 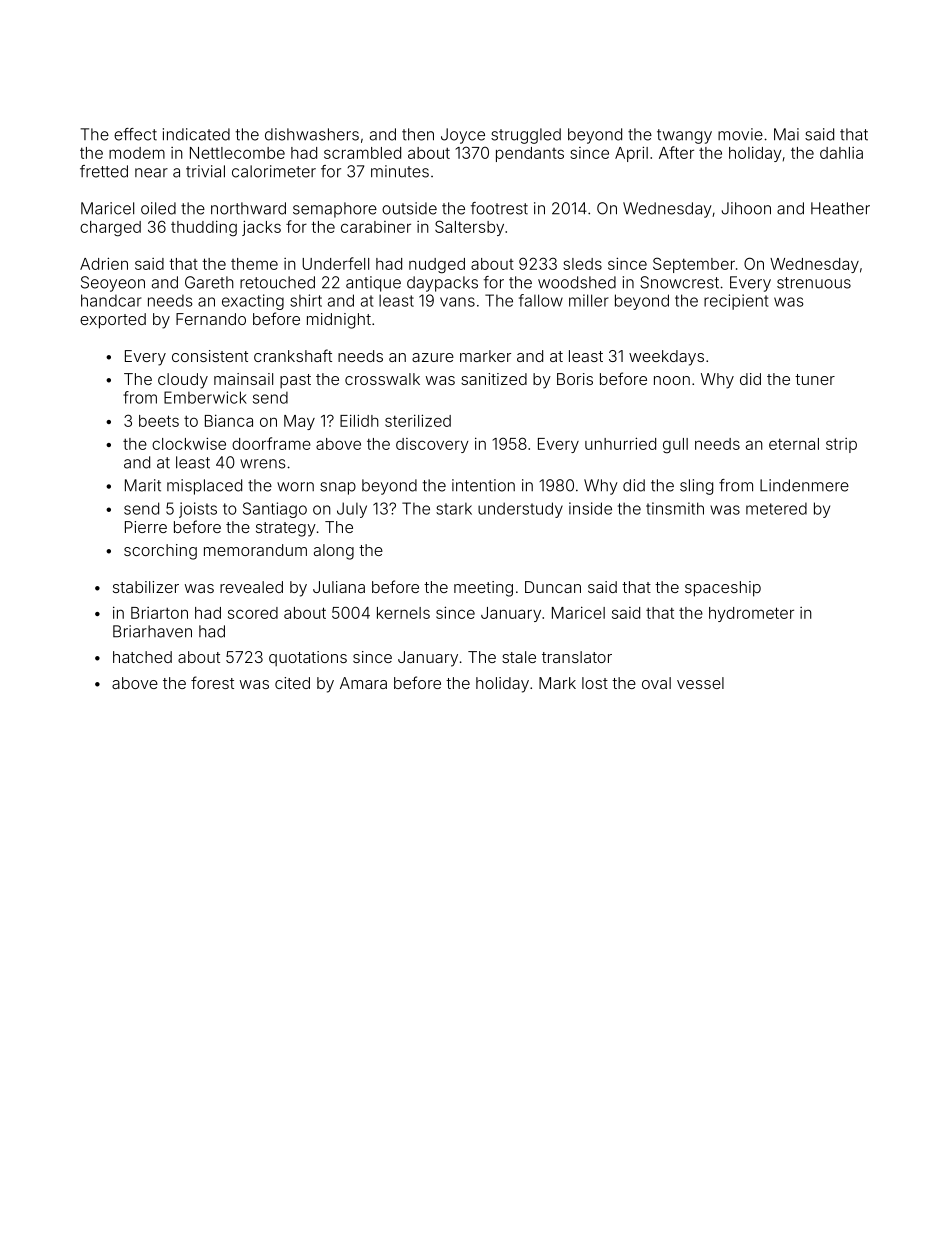 I want to click on tuner, so click(x=815, y=379).
